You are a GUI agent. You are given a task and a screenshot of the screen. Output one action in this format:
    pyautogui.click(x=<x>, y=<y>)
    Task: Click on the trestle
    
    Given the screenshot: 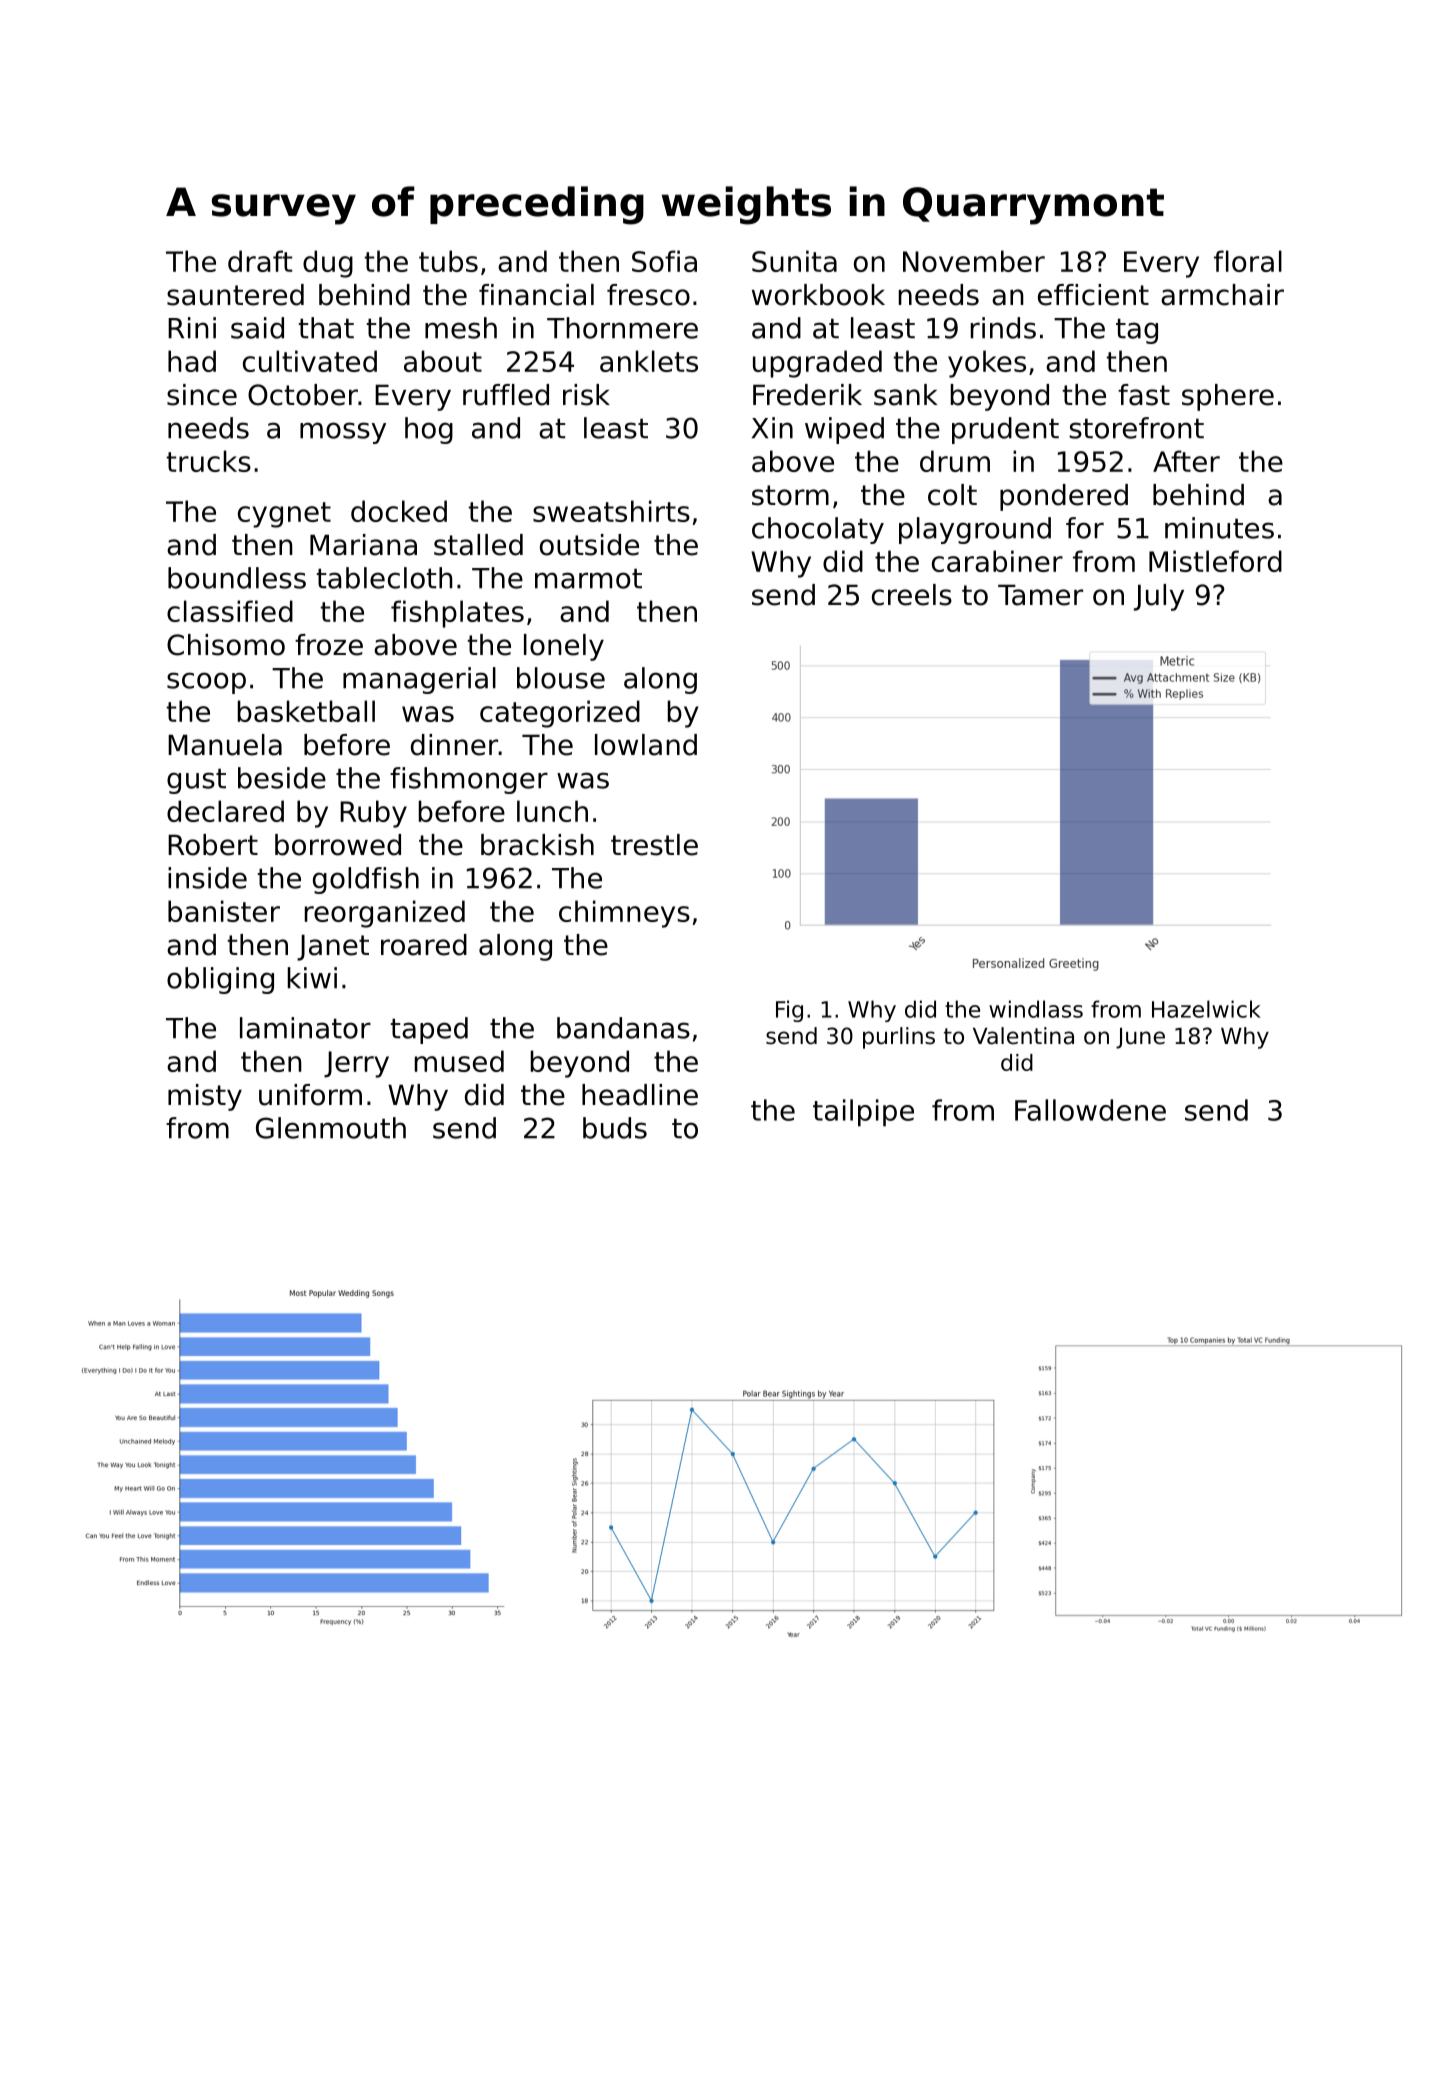 What is the action you would take?
    pyautogui.click(x=654, y=845)
